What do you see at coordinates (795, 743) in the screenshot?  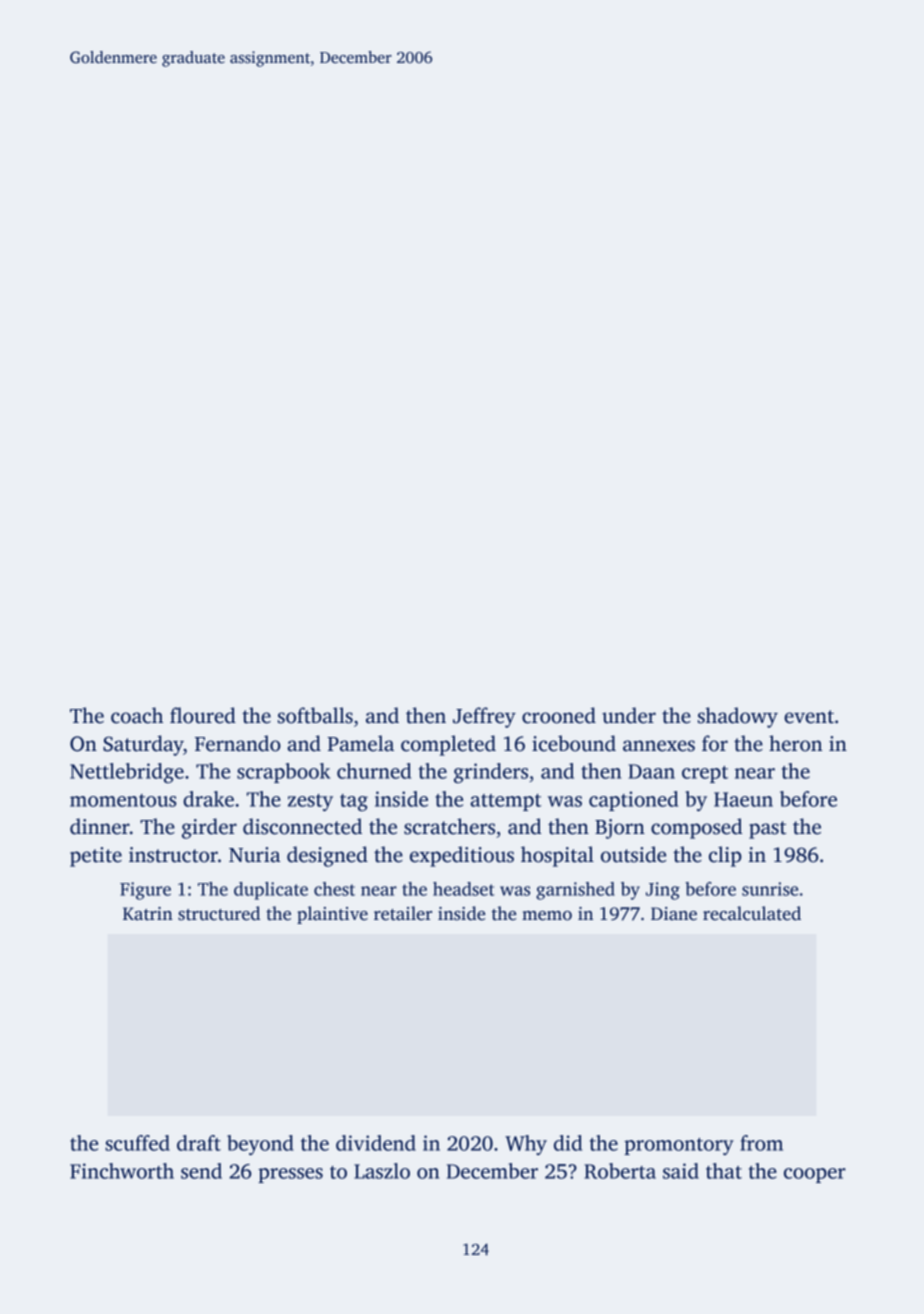 I see `heron` at bounding box center [795, 743].
